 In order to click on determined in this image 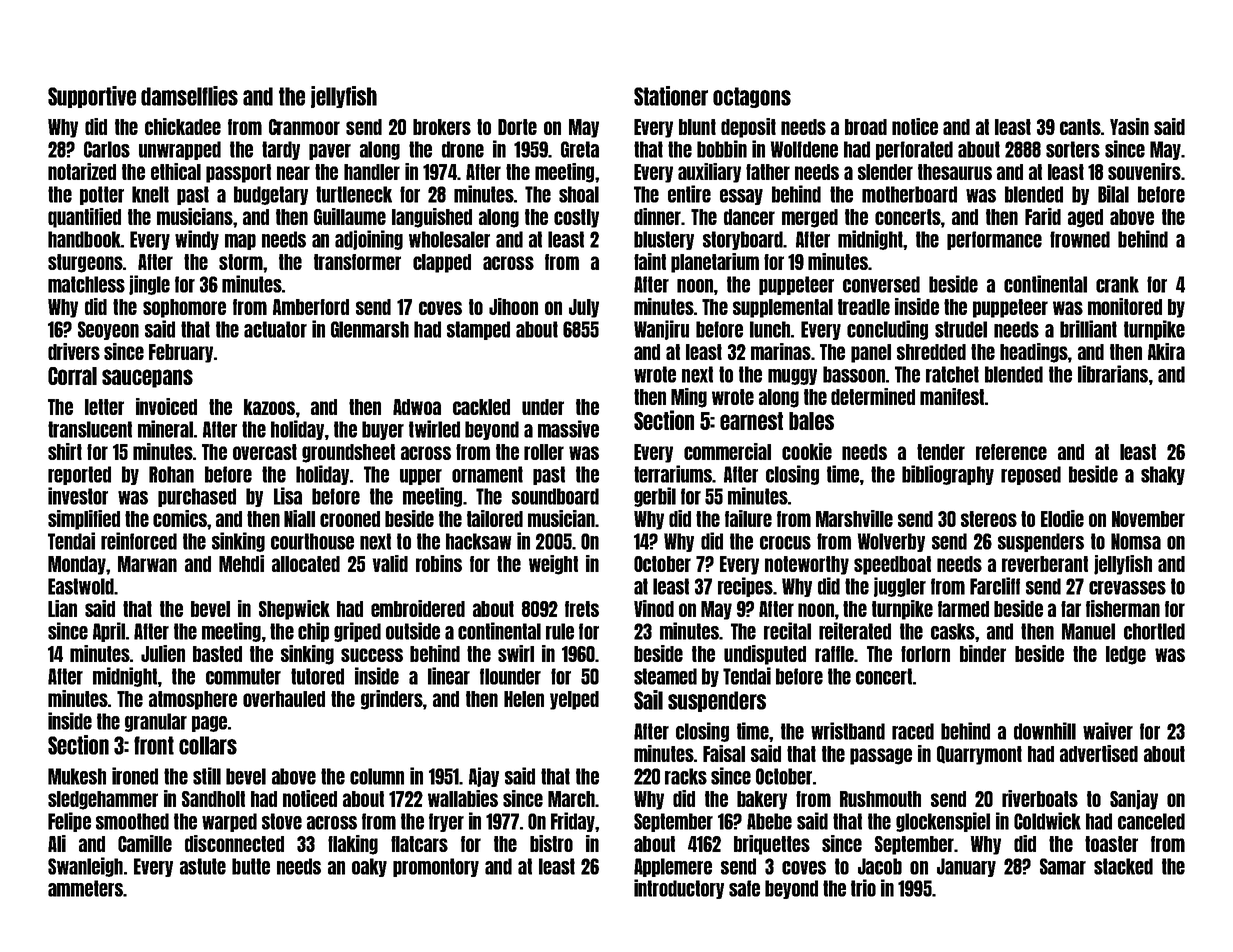, I will do `click(873, 396)`.
